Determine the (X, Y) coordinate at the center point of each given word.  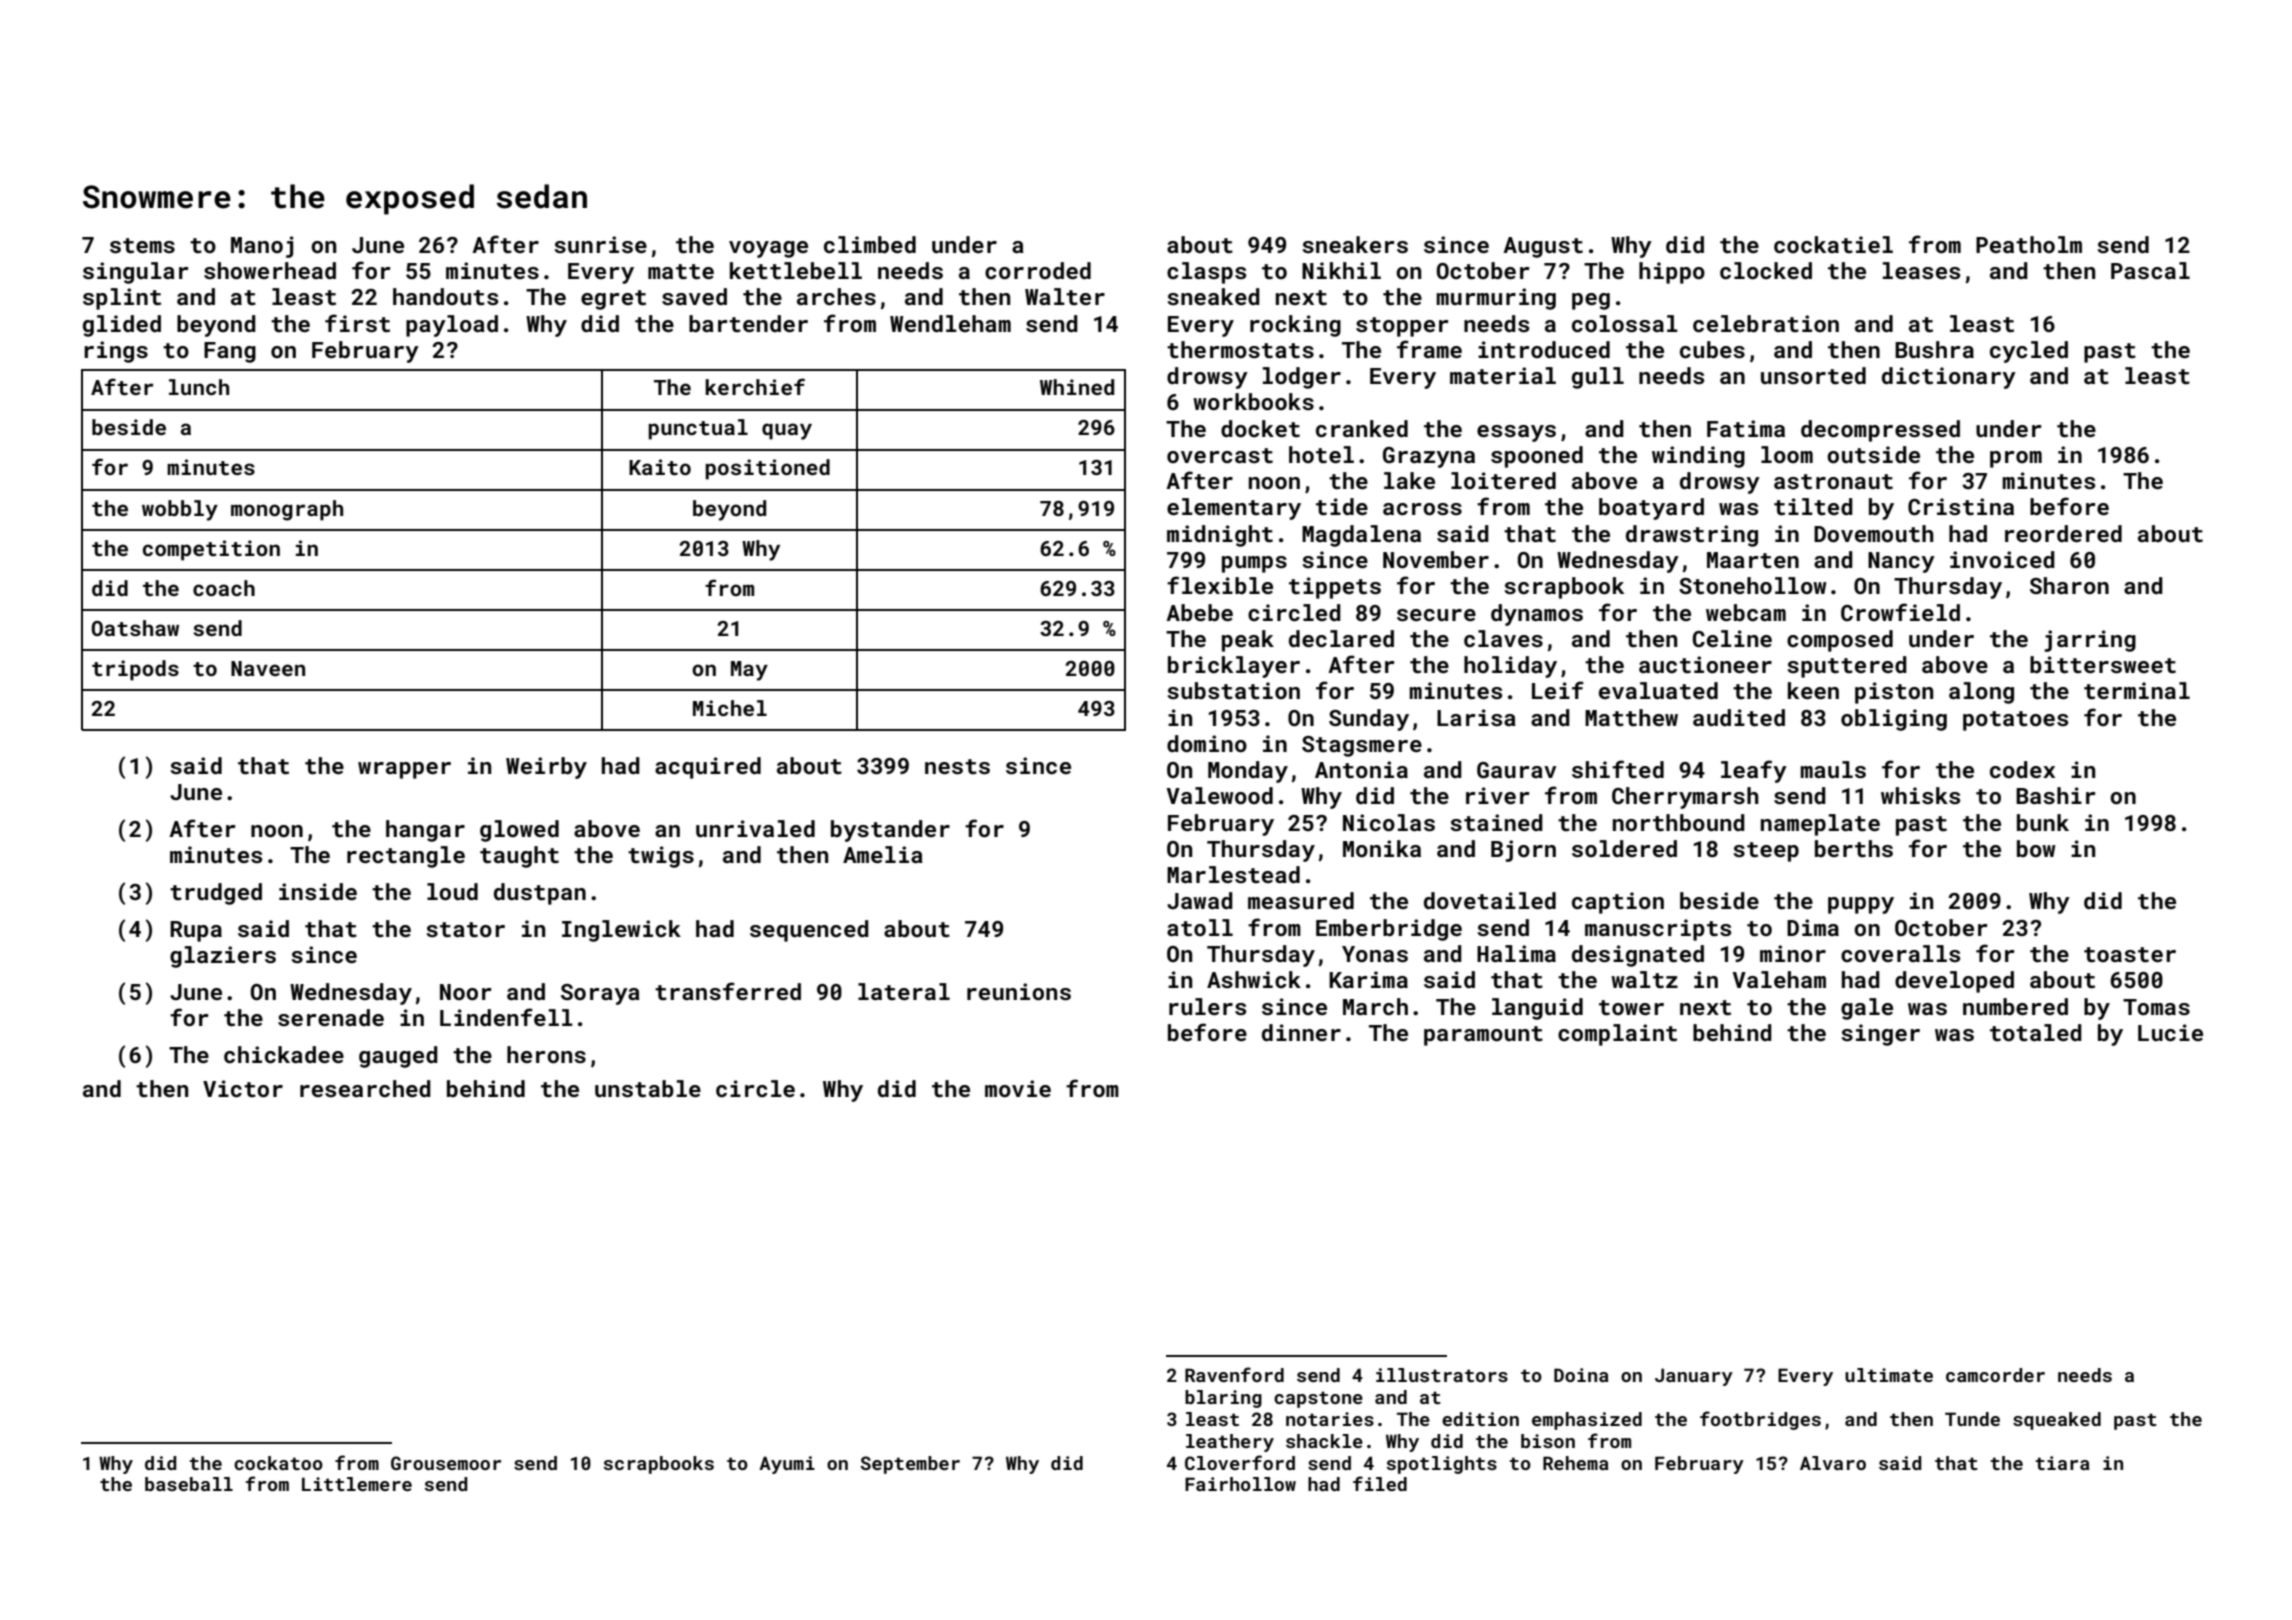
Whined (1077, 387)
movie (1018, 1088)
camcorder (1995, 1375)
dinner (1301, 1032)
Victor (243, 1088)
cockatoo (278, 1463)
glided (122, 326)
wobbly (180, 510)
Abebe (1199, 612)
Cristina (1961, 506)
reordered (2063, 533)
